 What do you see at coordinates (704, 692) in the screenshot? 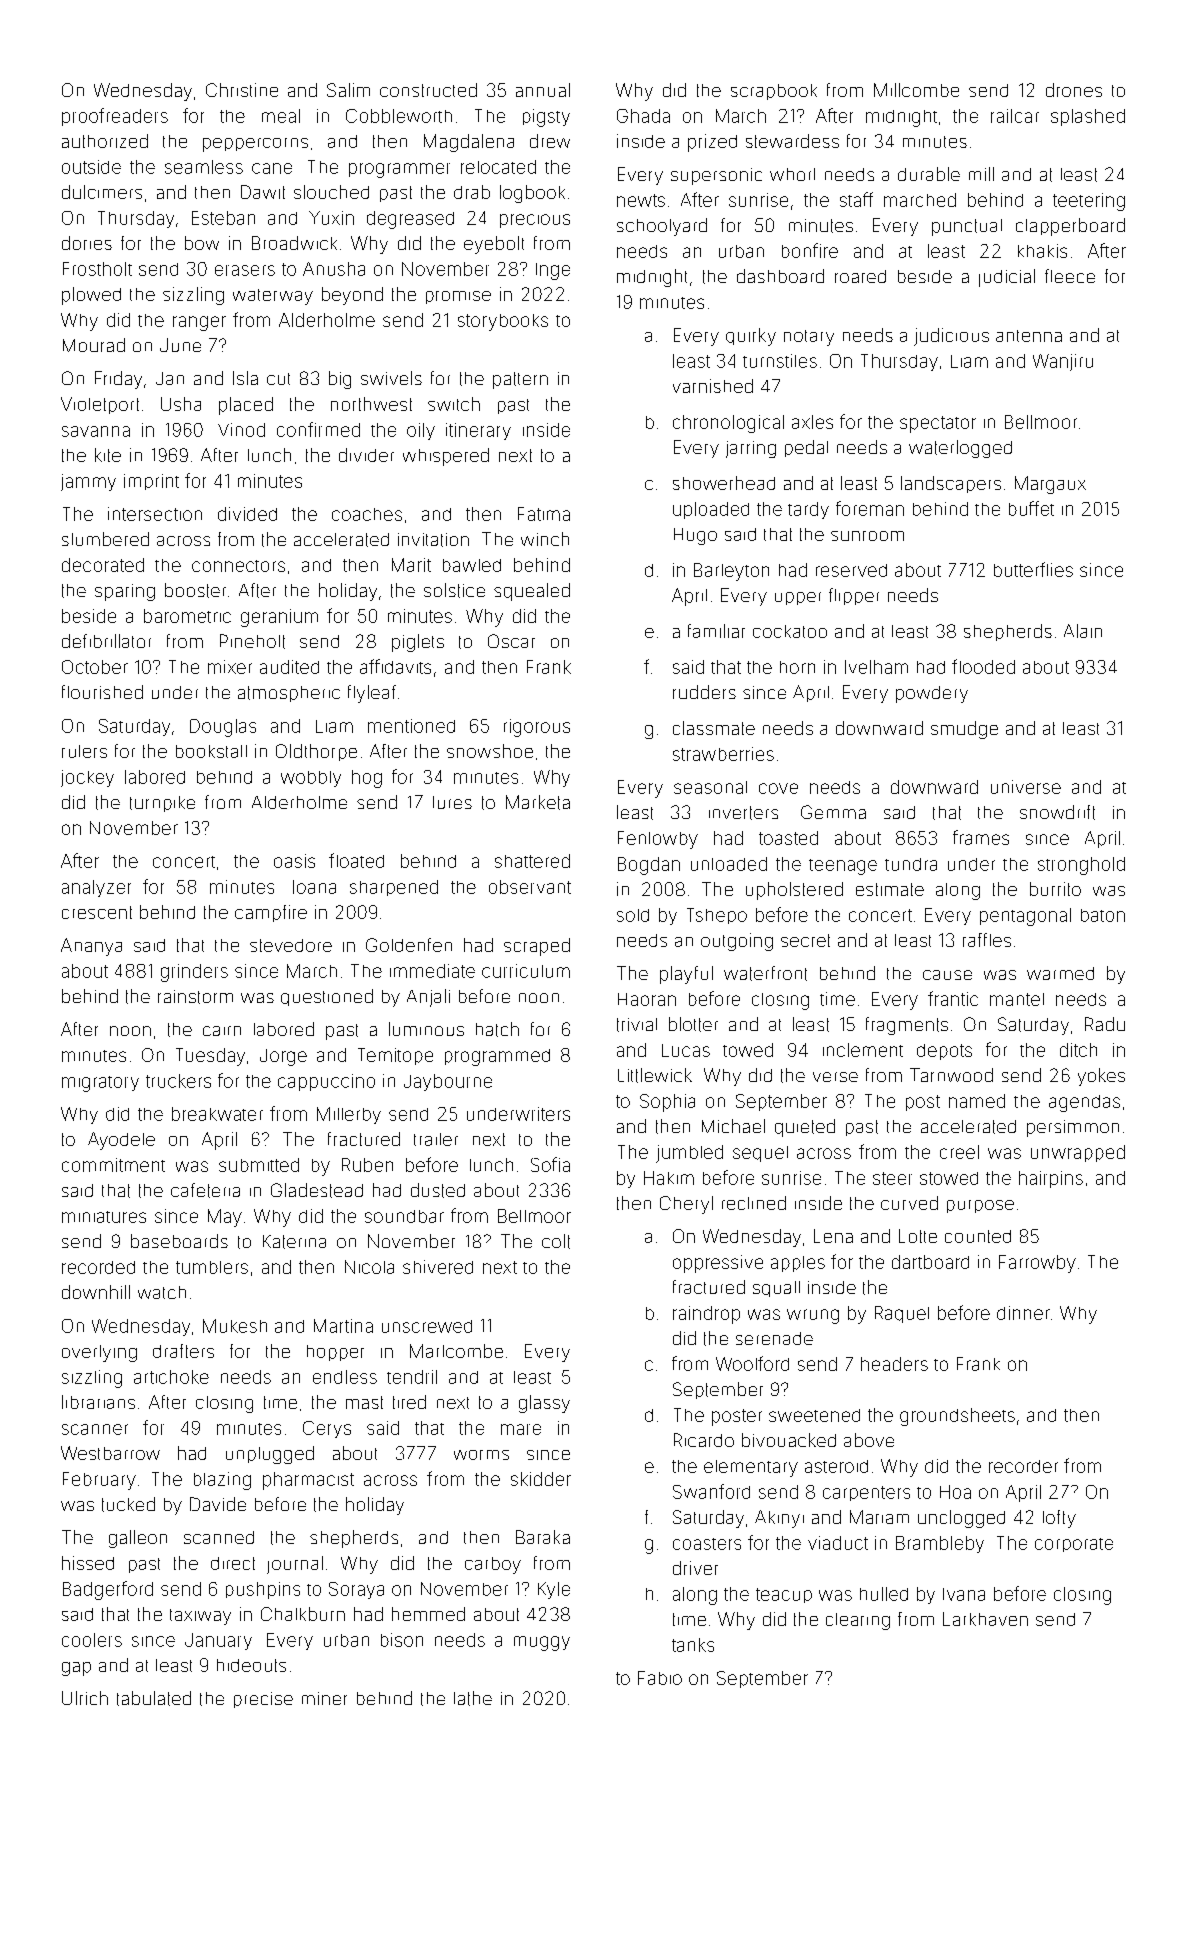
I see `rudders` at bounding box center [704, 692].
